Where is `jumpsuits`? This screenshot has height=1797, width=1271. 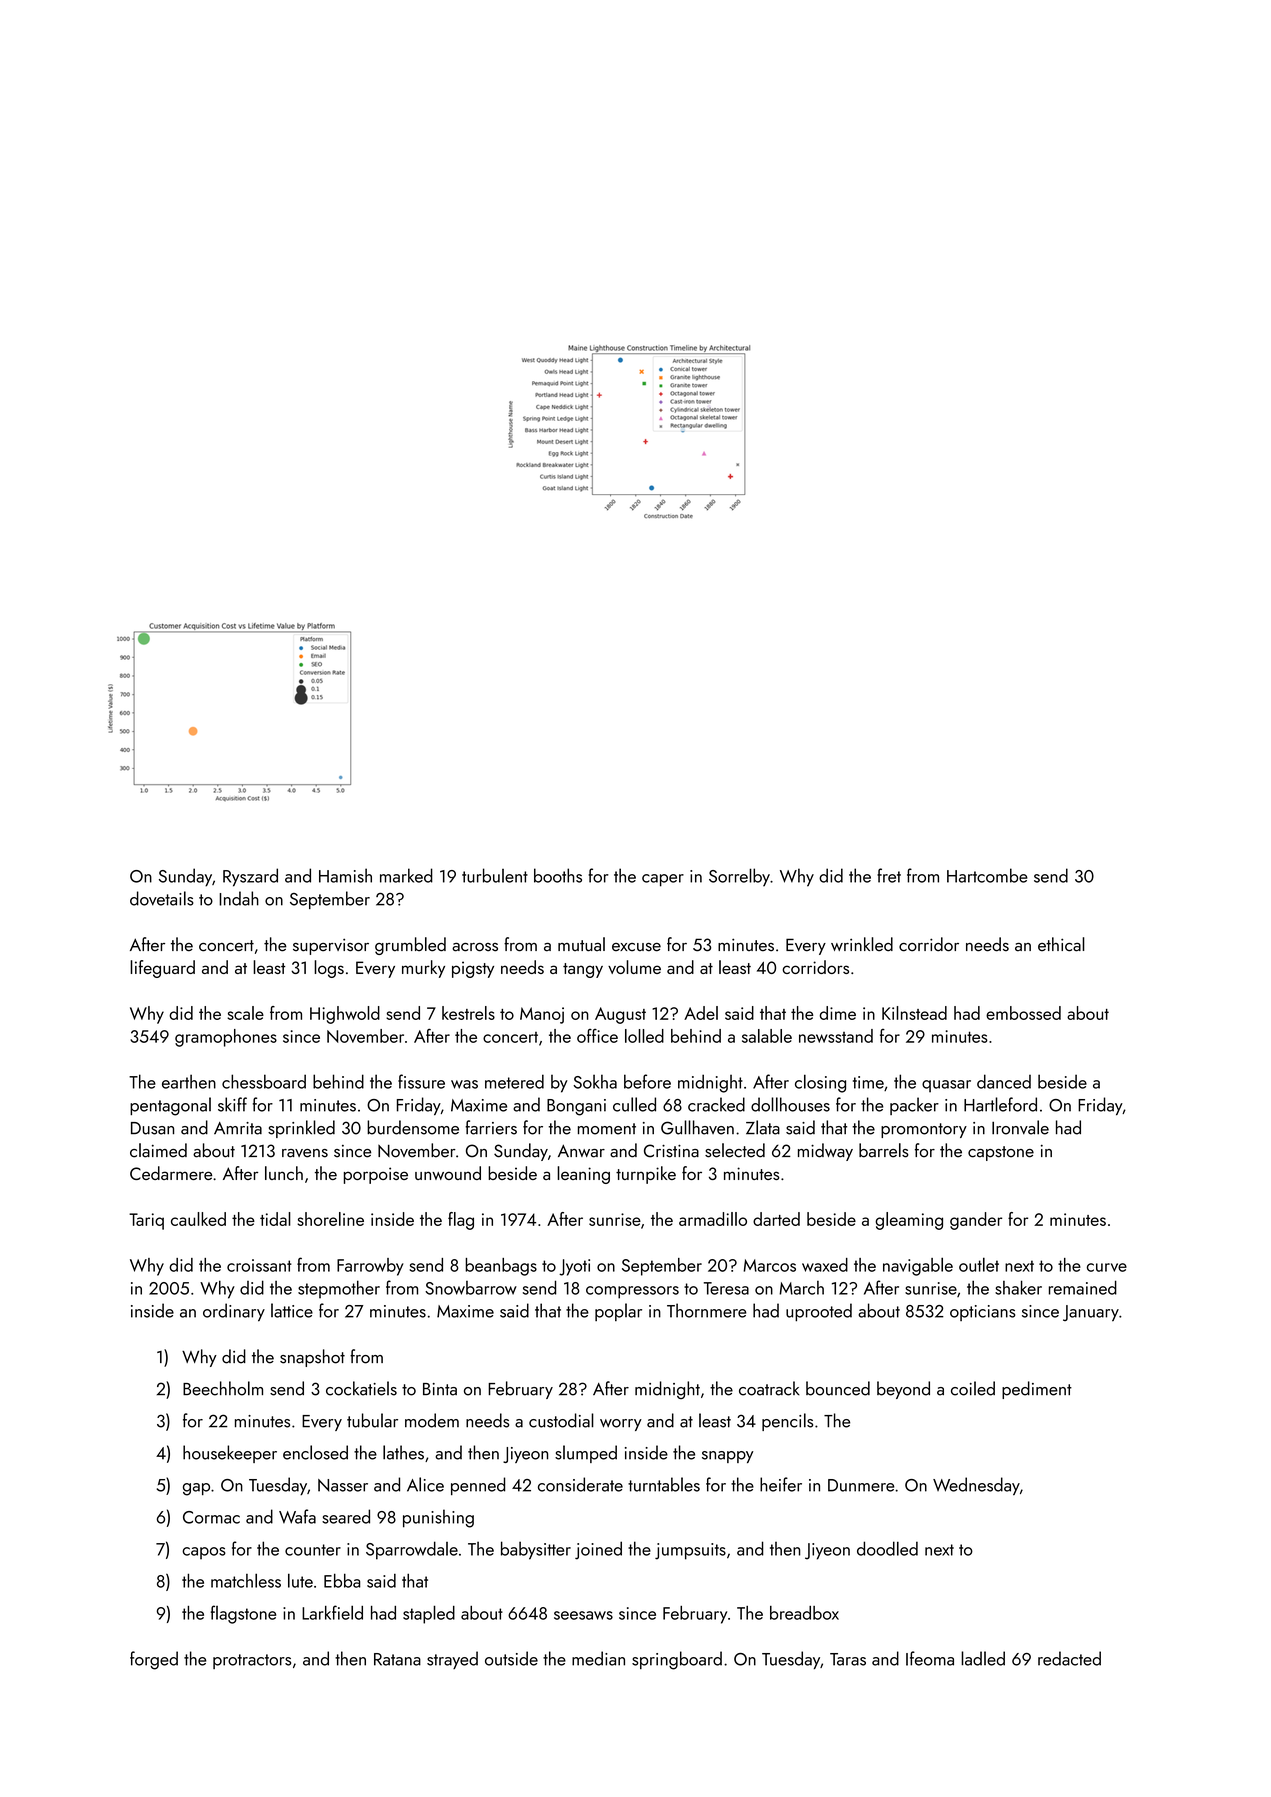 jumpsuits is located at coordinates (690, 1551).
